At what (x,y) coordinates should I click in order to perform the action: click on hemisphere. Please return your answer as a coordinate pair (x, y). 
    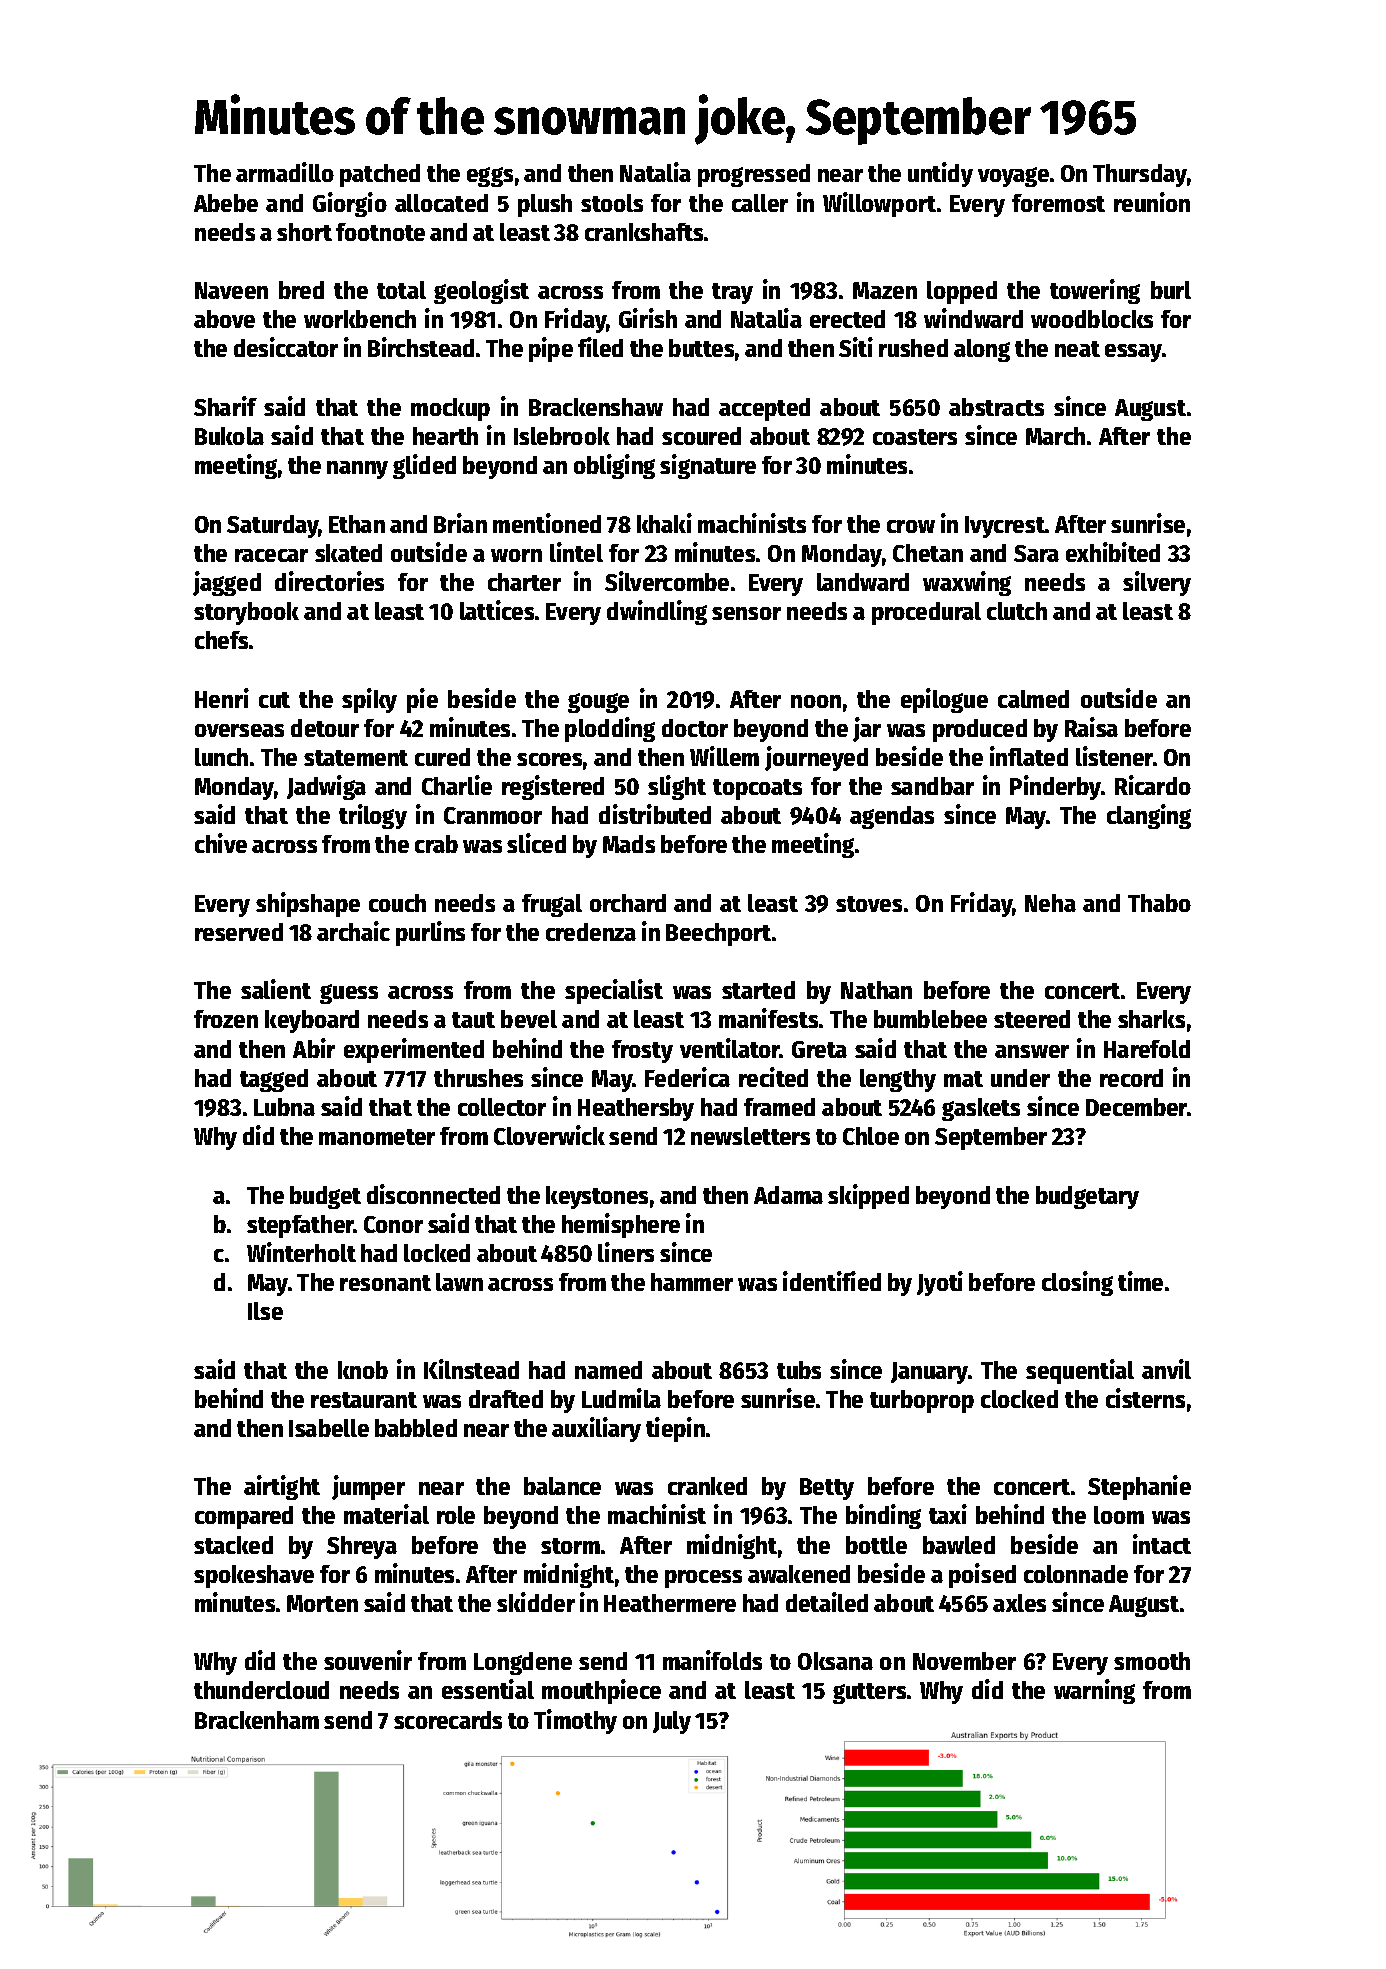
    Looking at the image, I should click on (621, 1225).
